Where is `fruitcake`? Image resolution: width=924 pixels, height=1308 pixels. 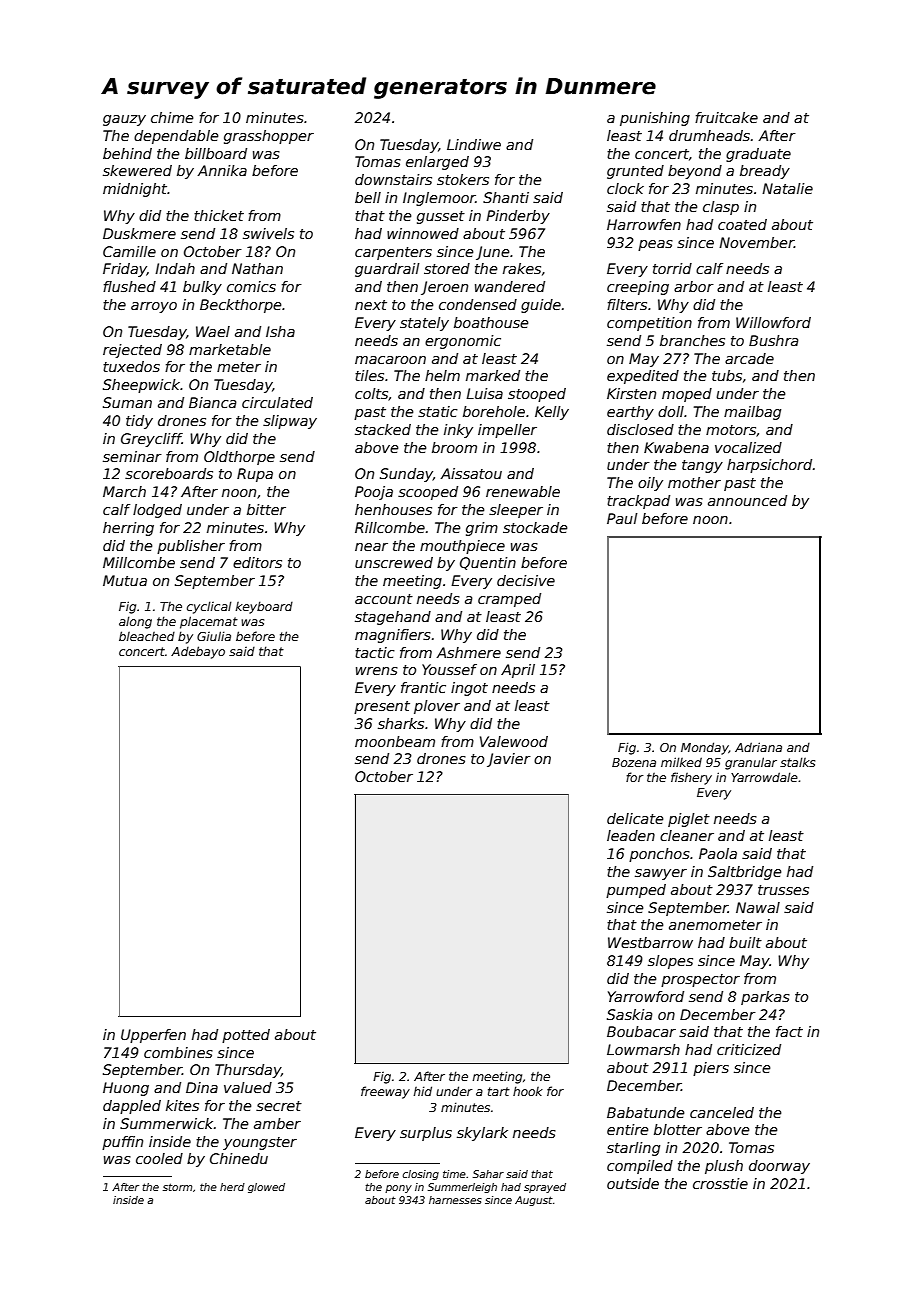
fruitcake is located at coordinates (726, 117).
